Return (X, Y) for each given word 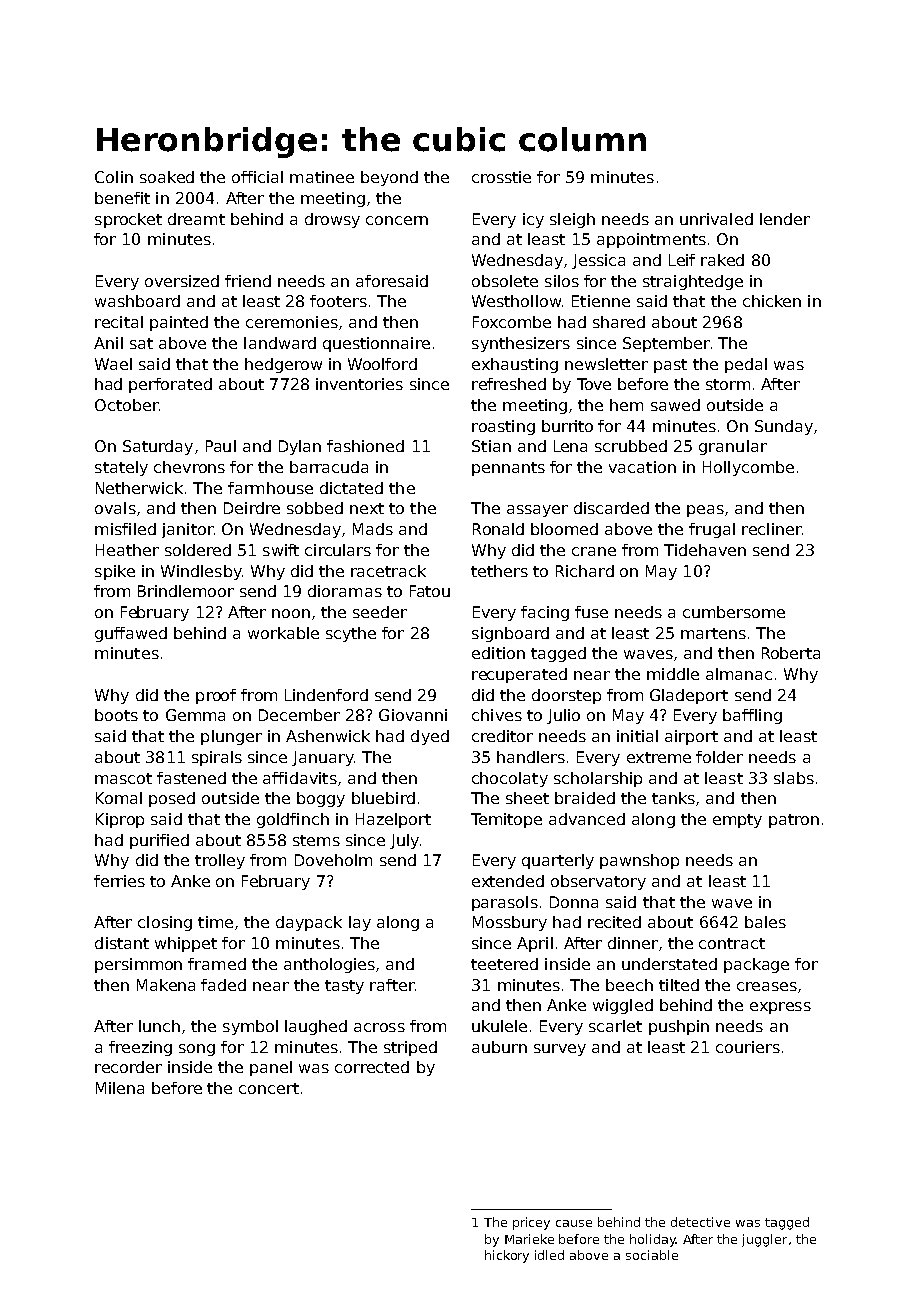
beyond (389, 178)
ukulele (499, 1026)
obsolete (505, 281)
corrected (372, 1067)
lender (785, 219)
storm (728, 384)
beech (629, 985)
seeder (380, 612)
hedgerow (283, 365)
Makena (166, 985)
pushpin (679, 1027)
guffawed (131, 634)
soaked (167, 177)
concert (269, 1088)
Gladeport (689, 696)
